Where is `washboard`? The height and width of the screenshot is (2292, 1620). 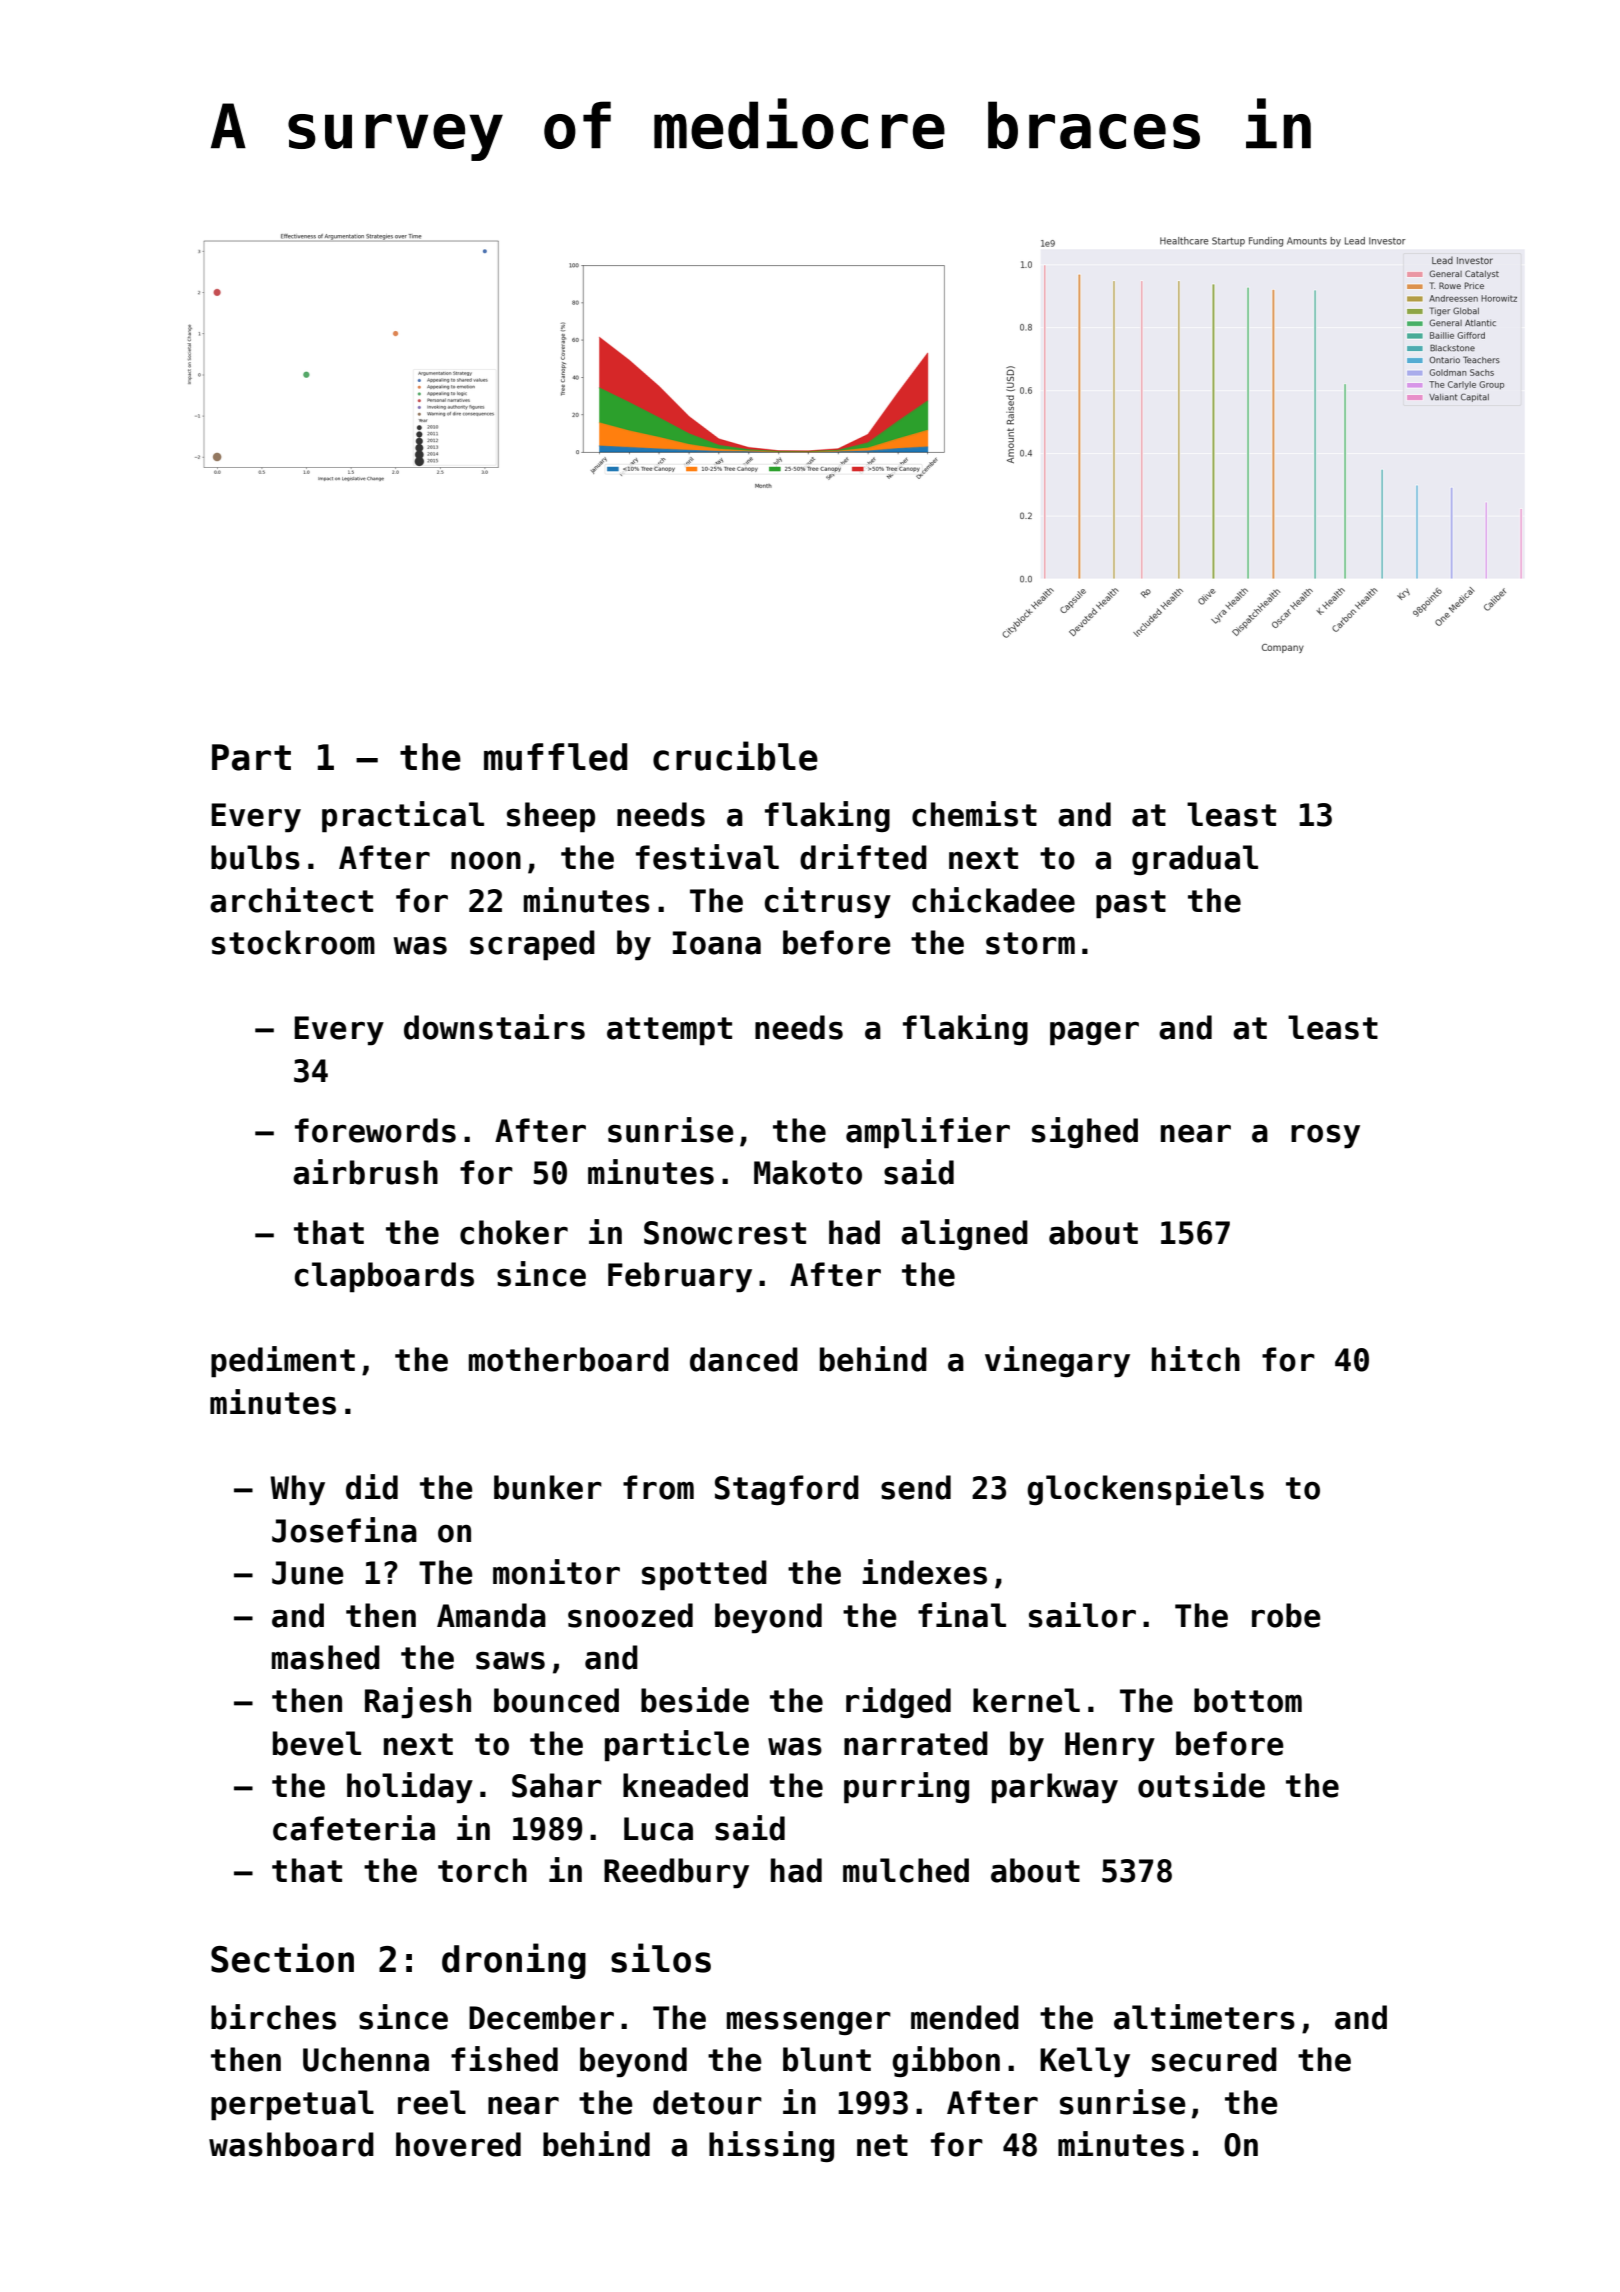
washboard is located at coordinates (291, 2144).
